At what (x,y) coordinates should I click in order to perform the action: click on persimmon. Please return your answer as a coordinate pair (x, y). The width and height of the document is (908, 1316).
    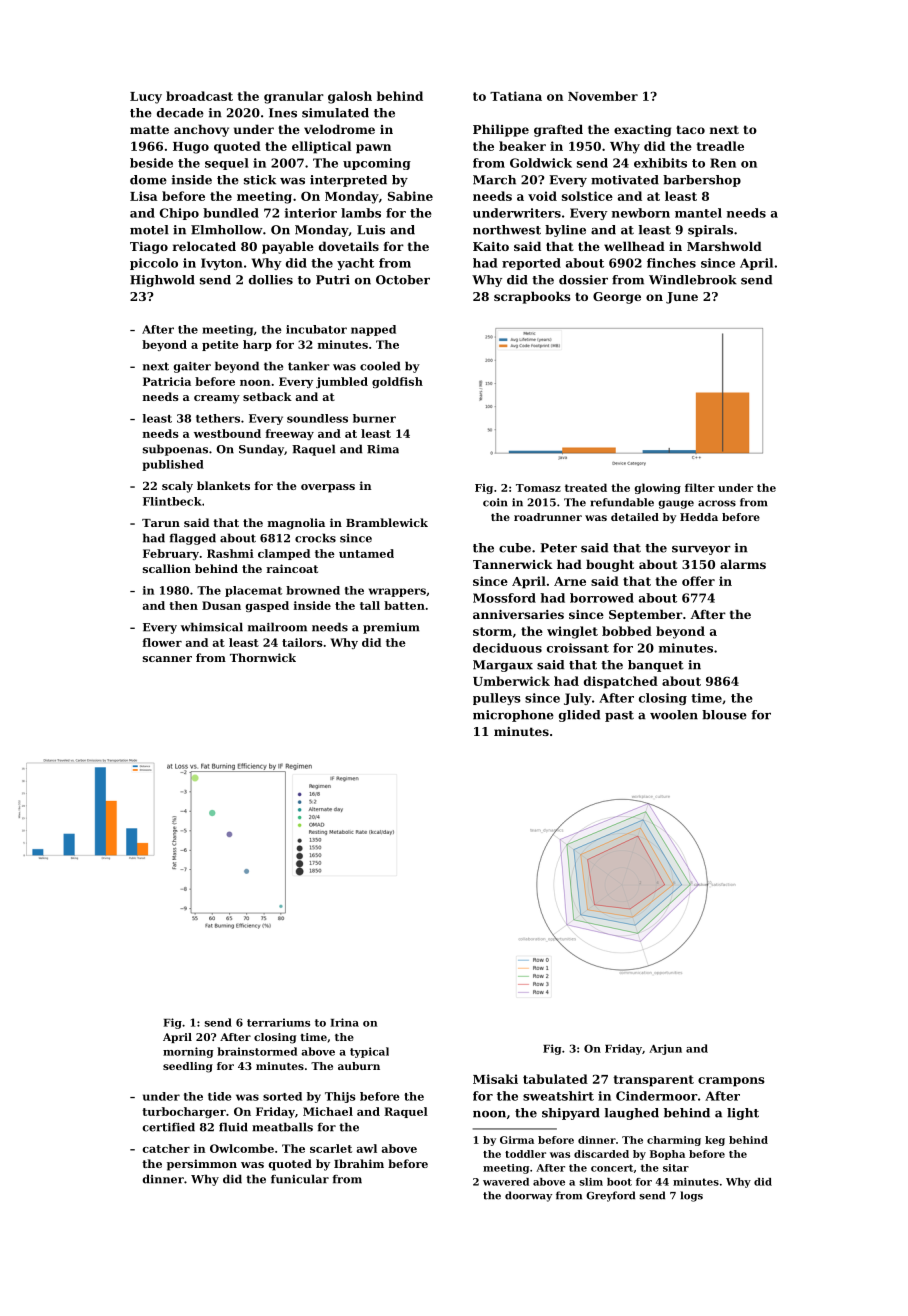
    Looking at the image, I should click on (202, 1165).
